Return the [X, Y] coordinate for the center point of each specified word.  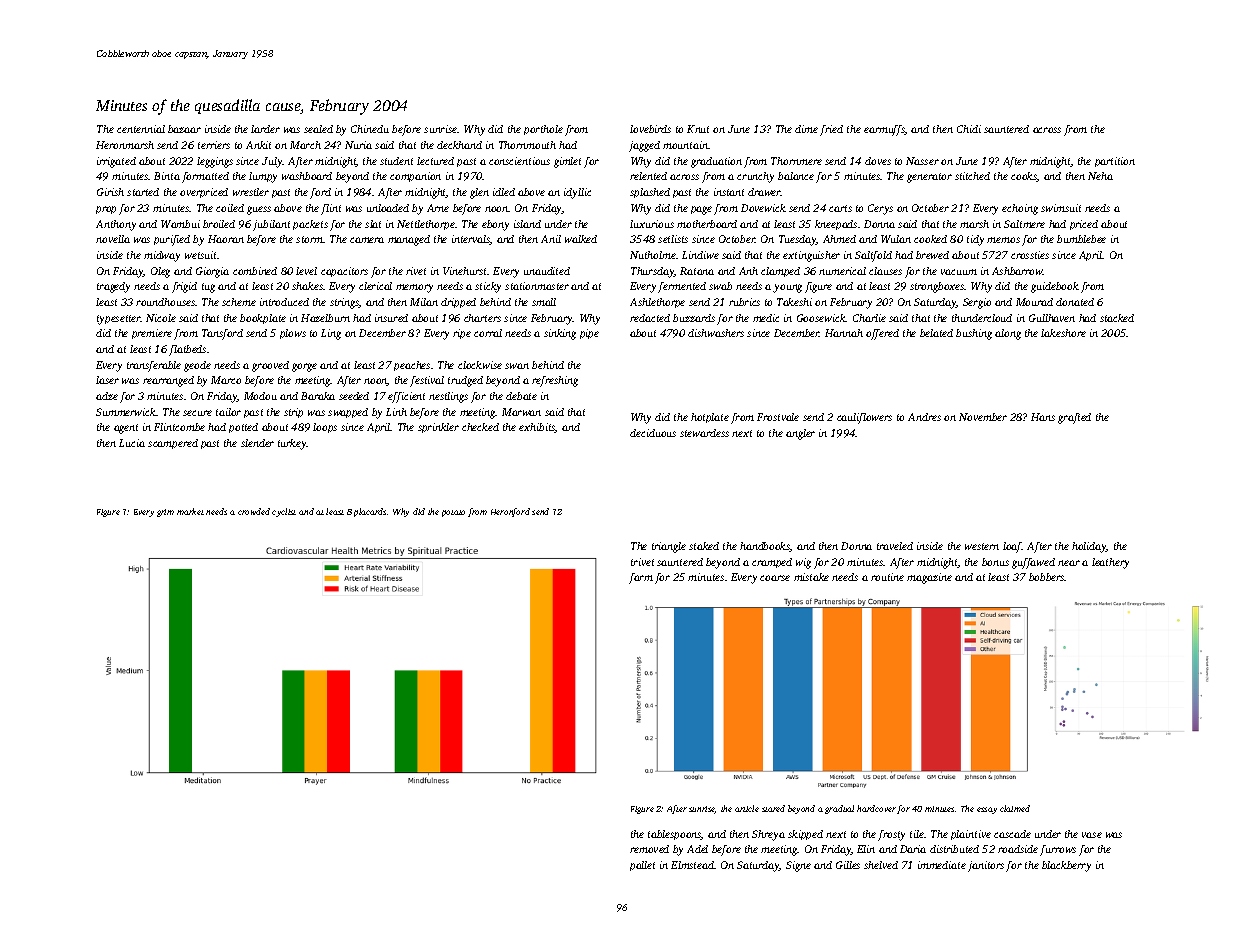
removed [649, 849]
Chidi [969, 129]
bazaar [184, 129]
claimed [1015, 808]
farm [641, 578]
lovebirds [650, 129]
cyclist [284, 512]
